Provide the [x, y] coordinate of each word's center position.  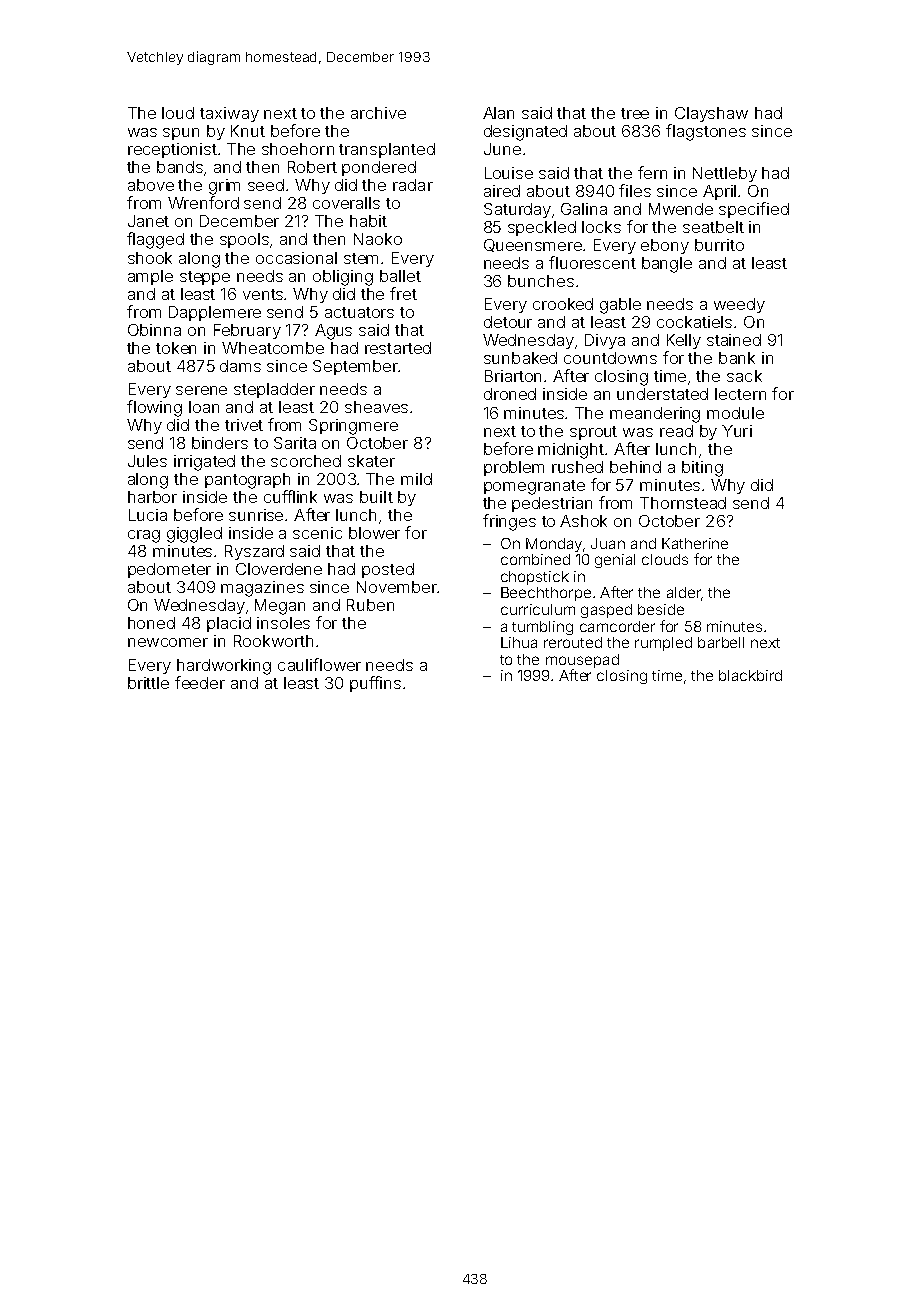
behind [635, 467]
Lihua [519, 642]
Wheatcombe [273, 348]
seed [266, 185]
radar [413, 185]
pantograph [247, 481]
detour [508, 322]
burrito [719, 245]
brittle [148, 683]
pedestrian [552, 504]
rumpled [663, 644]
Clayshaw [711, 114]
